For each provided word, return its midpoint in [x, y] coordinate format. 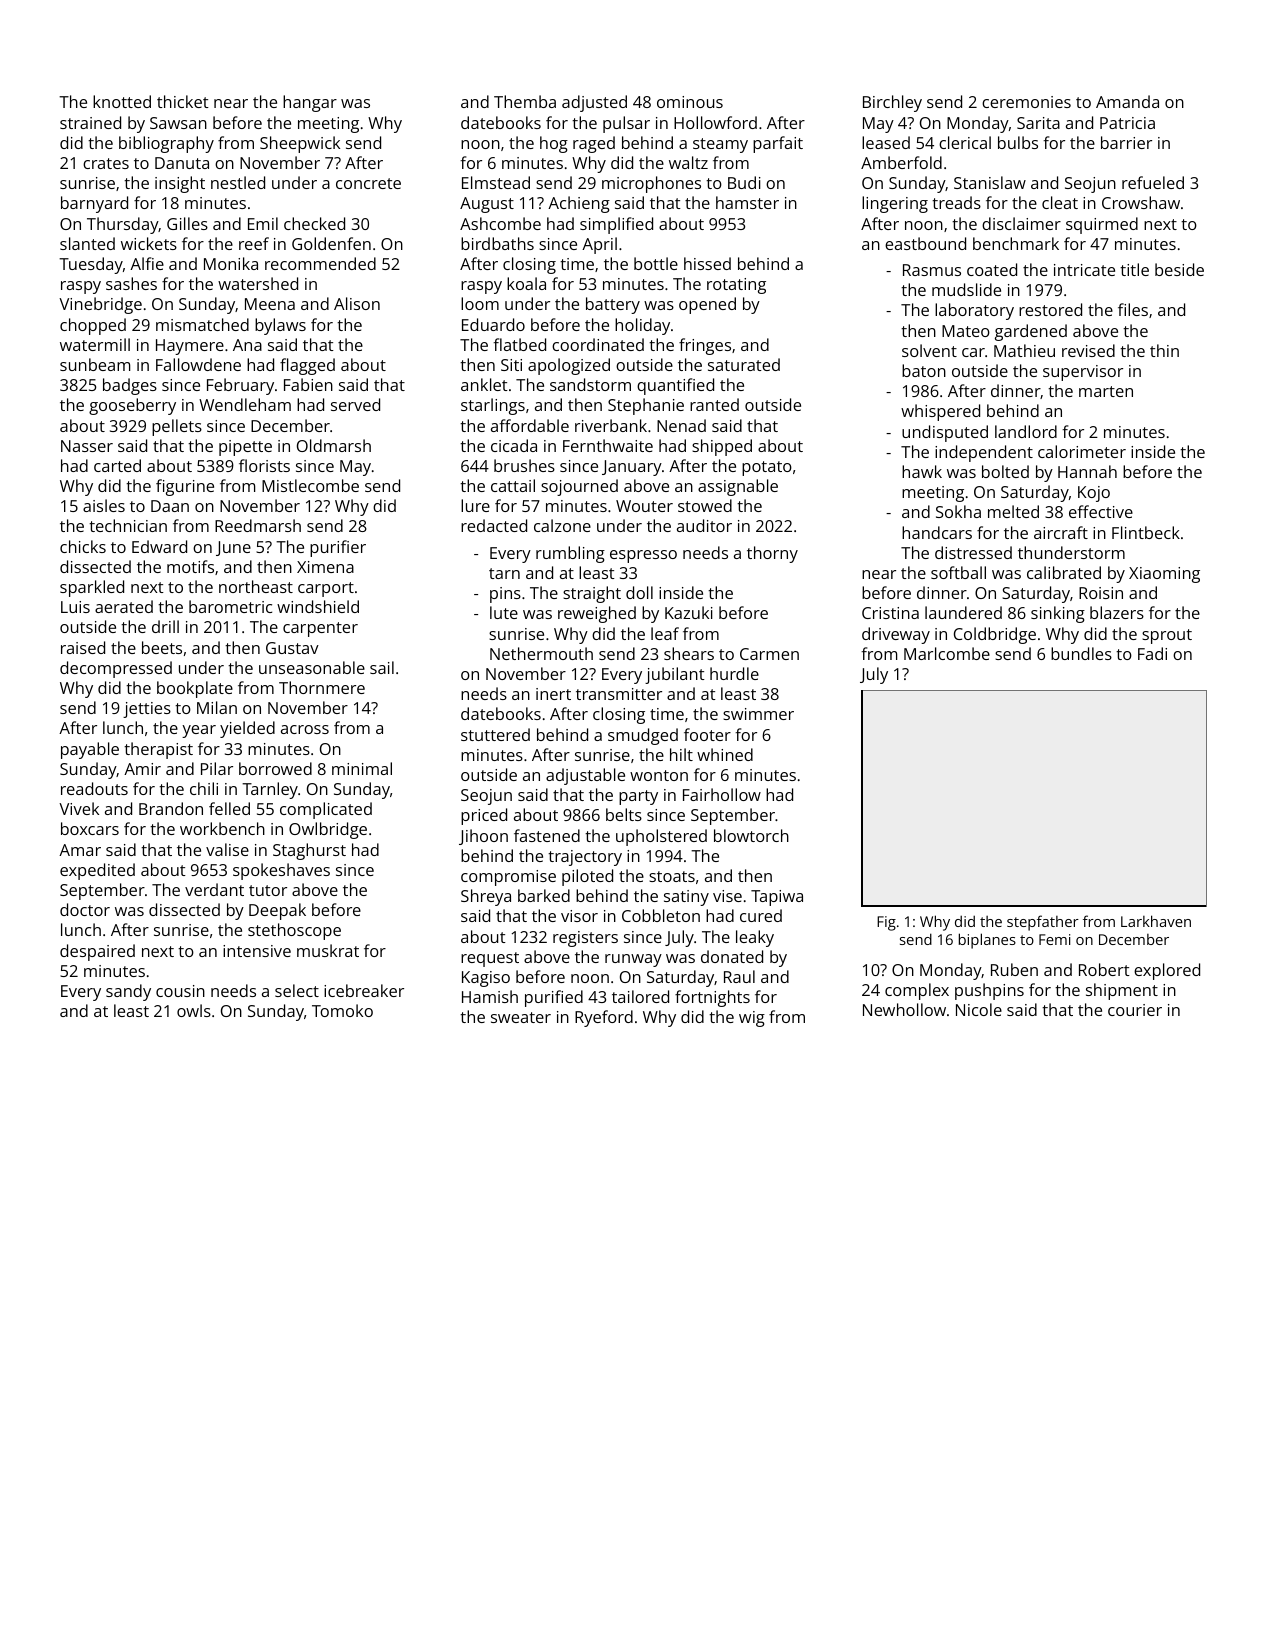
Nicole [979, 1009]
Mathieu [1024, 350]
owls [194, 1010]
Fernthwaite [608, 445]
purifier [338, 548]
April [599, 245]
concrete [368, 183]
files [1133, 309]
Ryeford [604, 1018]
